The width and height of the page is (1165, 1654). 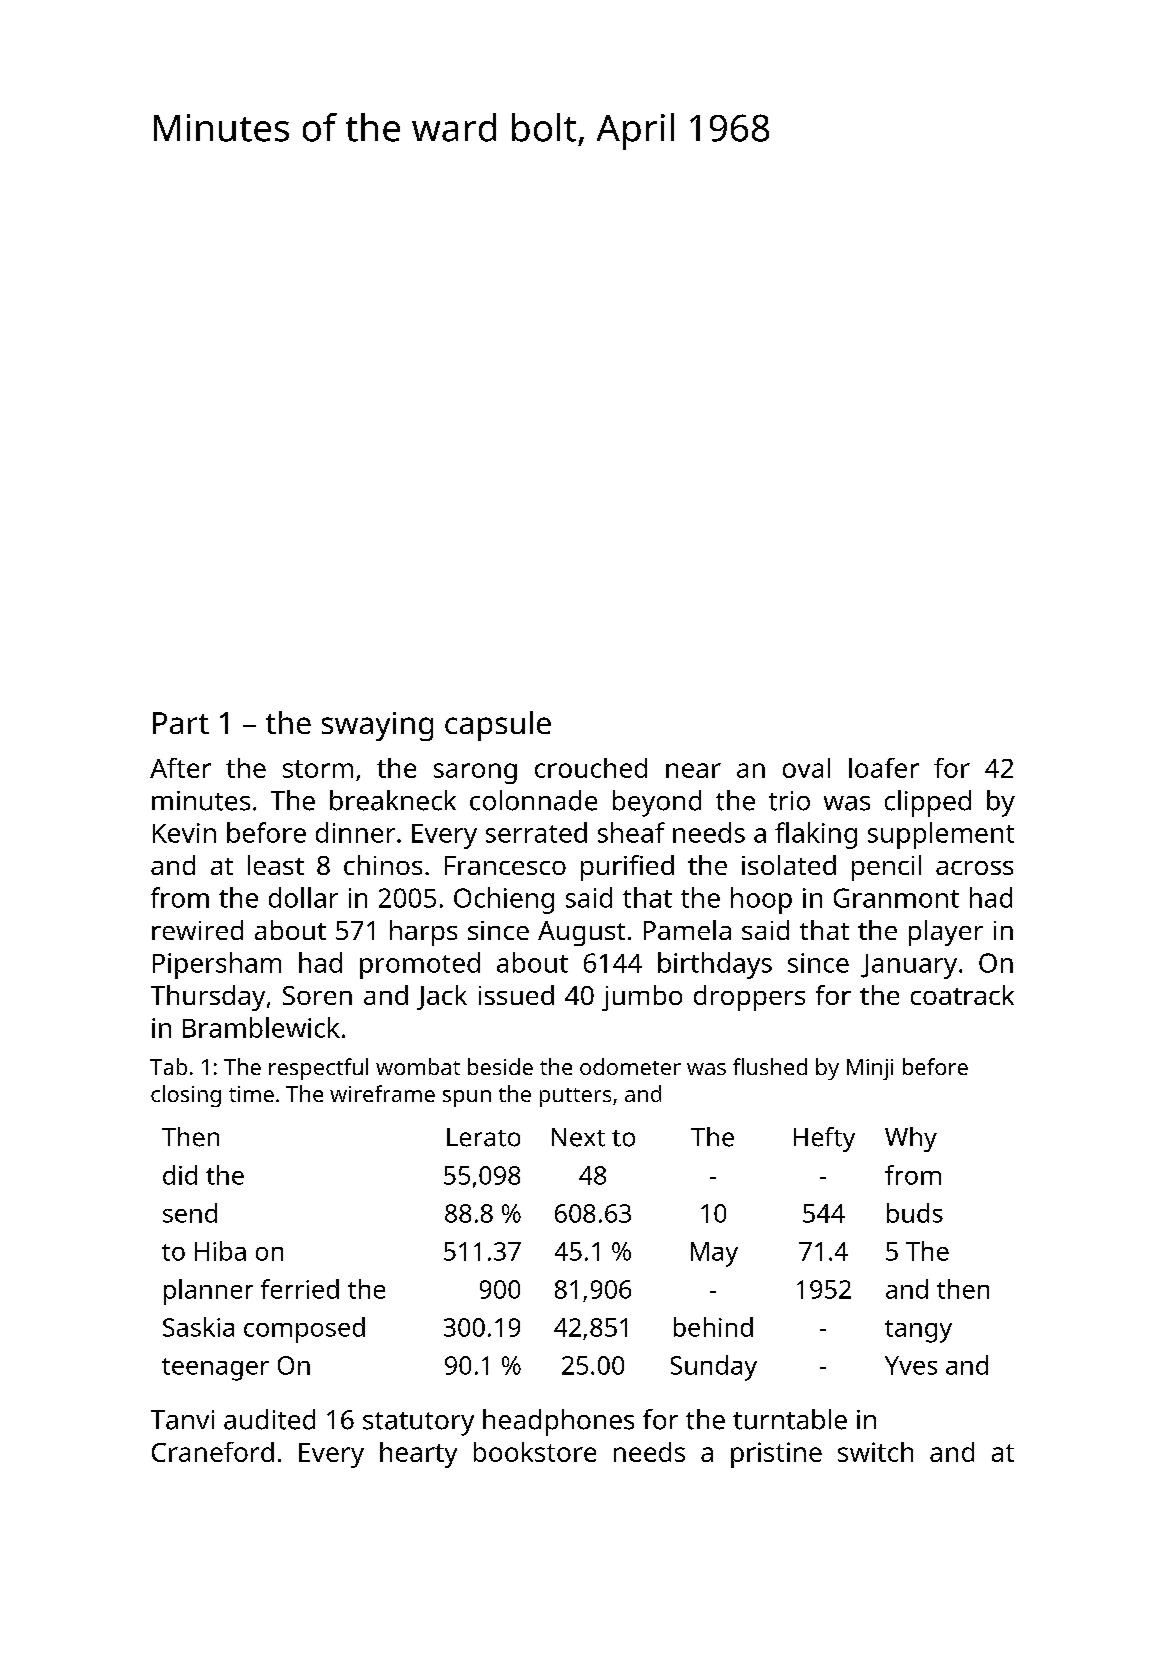 What do you see at coordinates (535, 1452) in the page?
I see `bookstore` at bounding box center [535, 1452].
